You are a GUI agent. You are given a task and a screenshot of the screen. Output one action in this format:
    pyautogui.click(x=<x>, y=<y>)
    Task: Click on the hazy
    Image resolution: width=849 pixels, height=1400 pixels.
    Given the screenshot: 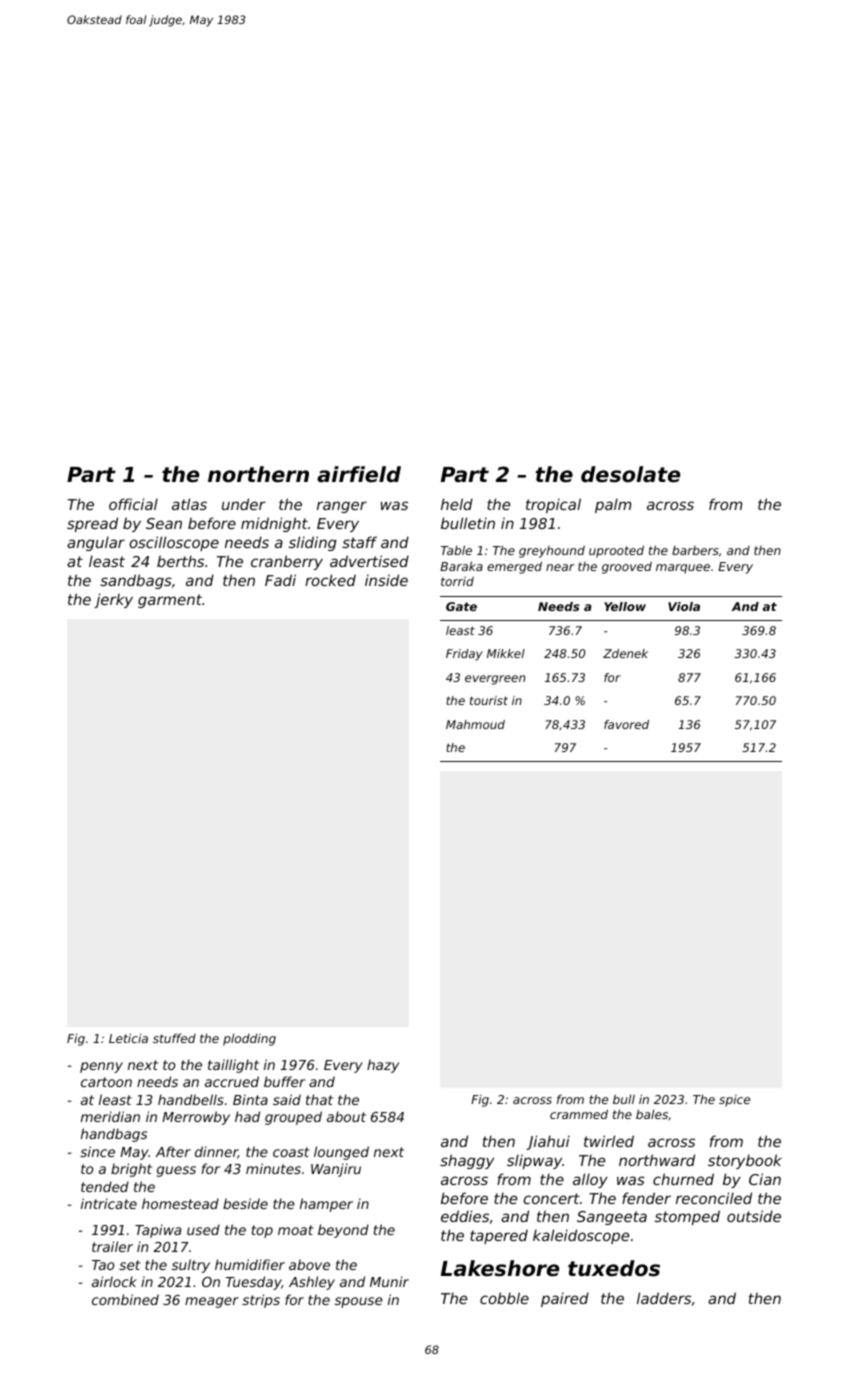 What is the action you would take?
    pyautogui.click(x=383, y=1066)
